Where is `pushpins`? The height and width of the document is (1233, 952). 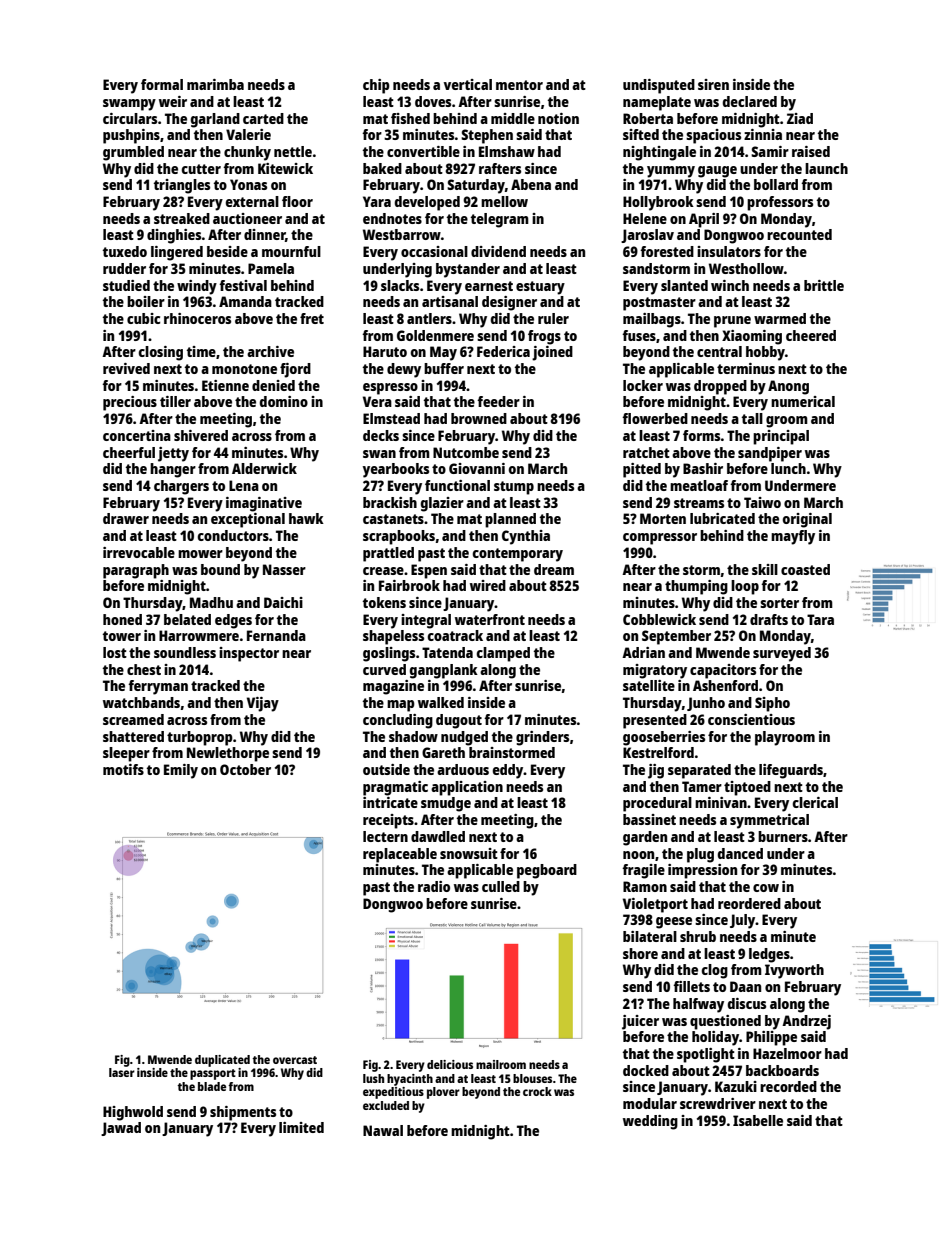
pushpins is located at coordinates (131, 136).
